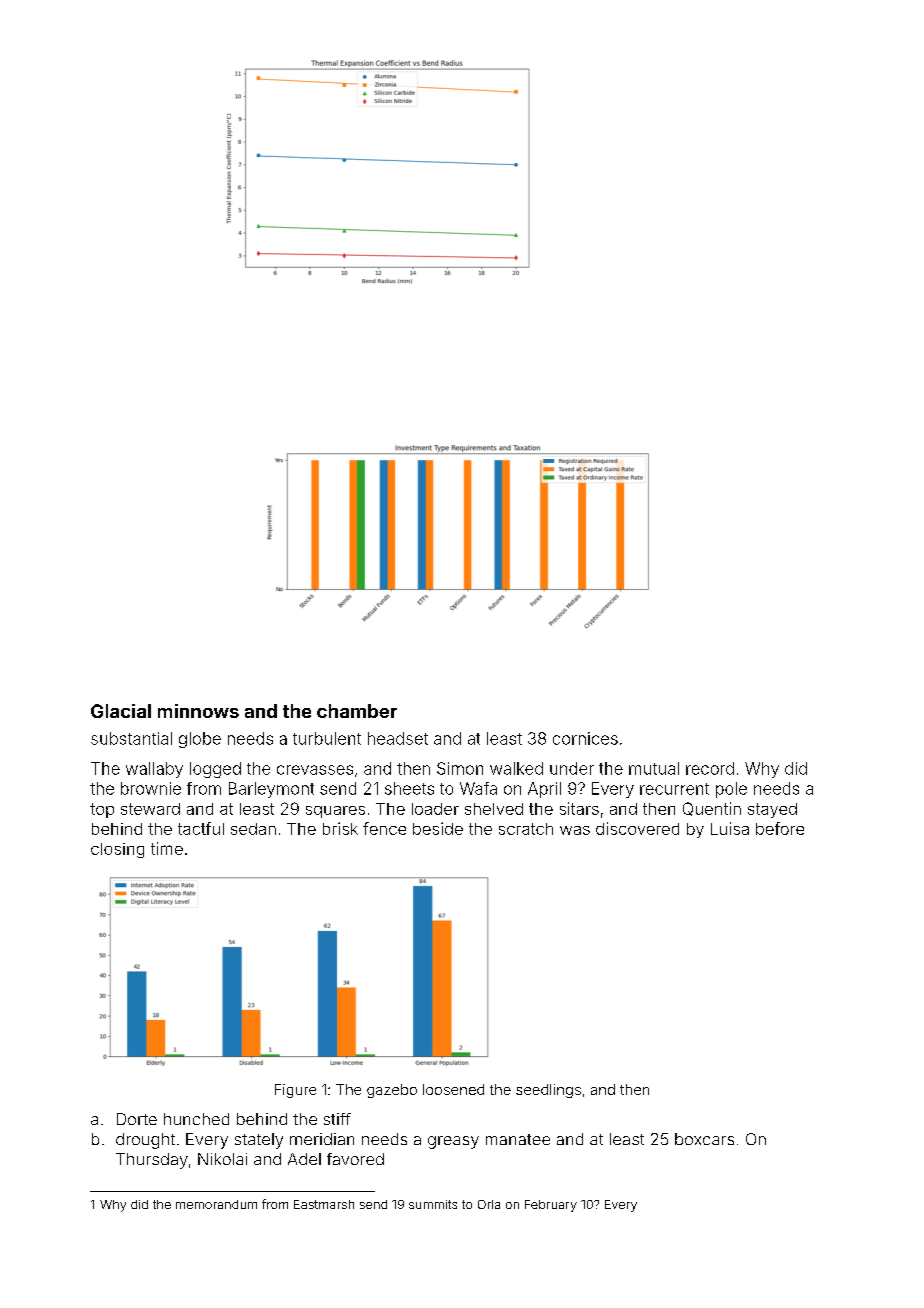 This page has height=1308, width=924. What do you see at coordinates (384, 828) in the page?
I see `fence` at bounding box center [384, 828].
